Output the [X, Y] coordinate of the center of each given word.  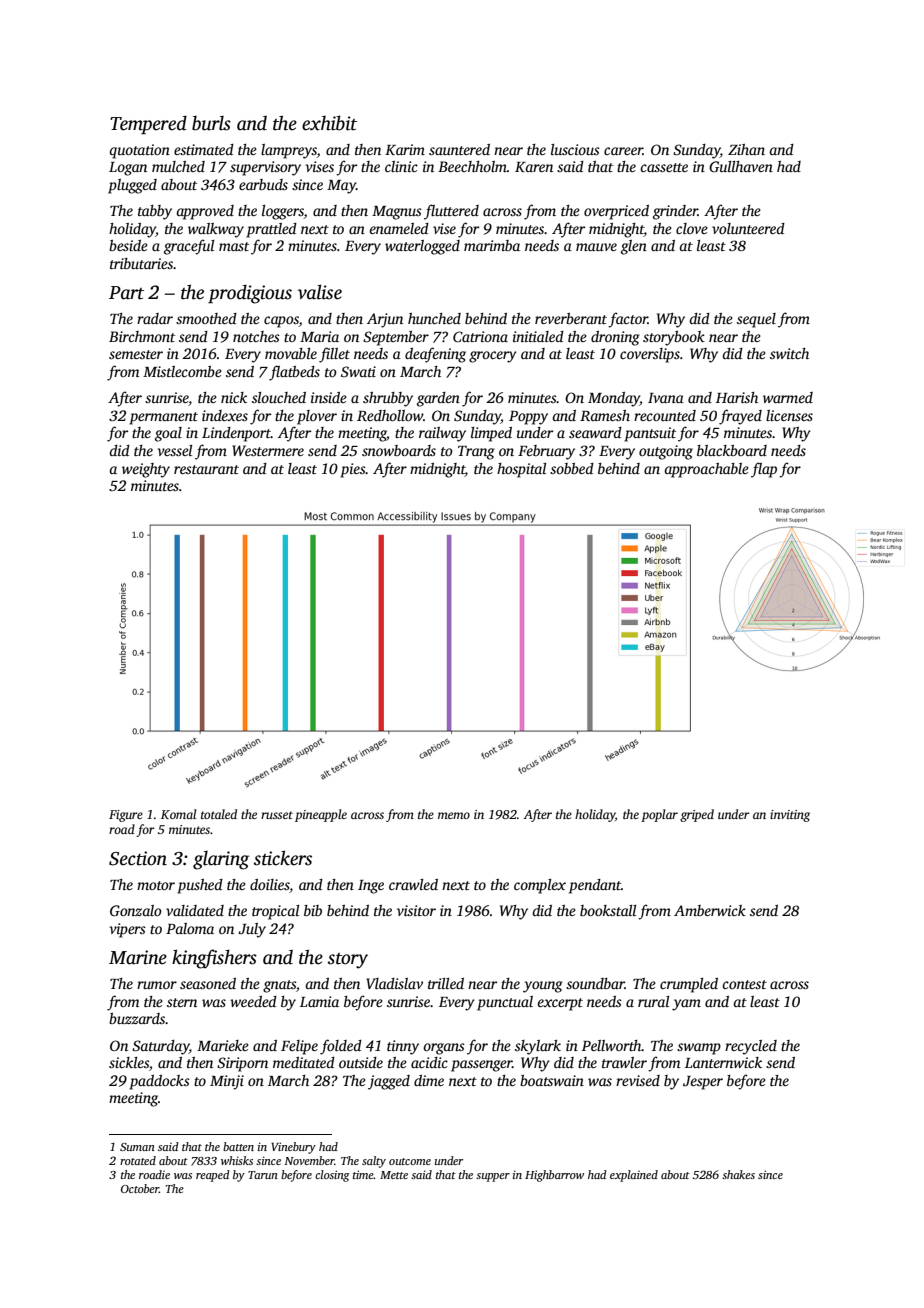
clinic [401, 166]
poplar [659, 815]
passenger [481, 1066]
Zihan [746, 149]
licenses [789, 415]
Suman [137, 1147]
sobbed [572, 468]
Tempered [148, 124]
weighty [146, 470]
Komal [178, 814]
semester [136, 354]
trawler [624, 1062]
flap [764, 470]
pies [353, 470]
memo [454, 815]
